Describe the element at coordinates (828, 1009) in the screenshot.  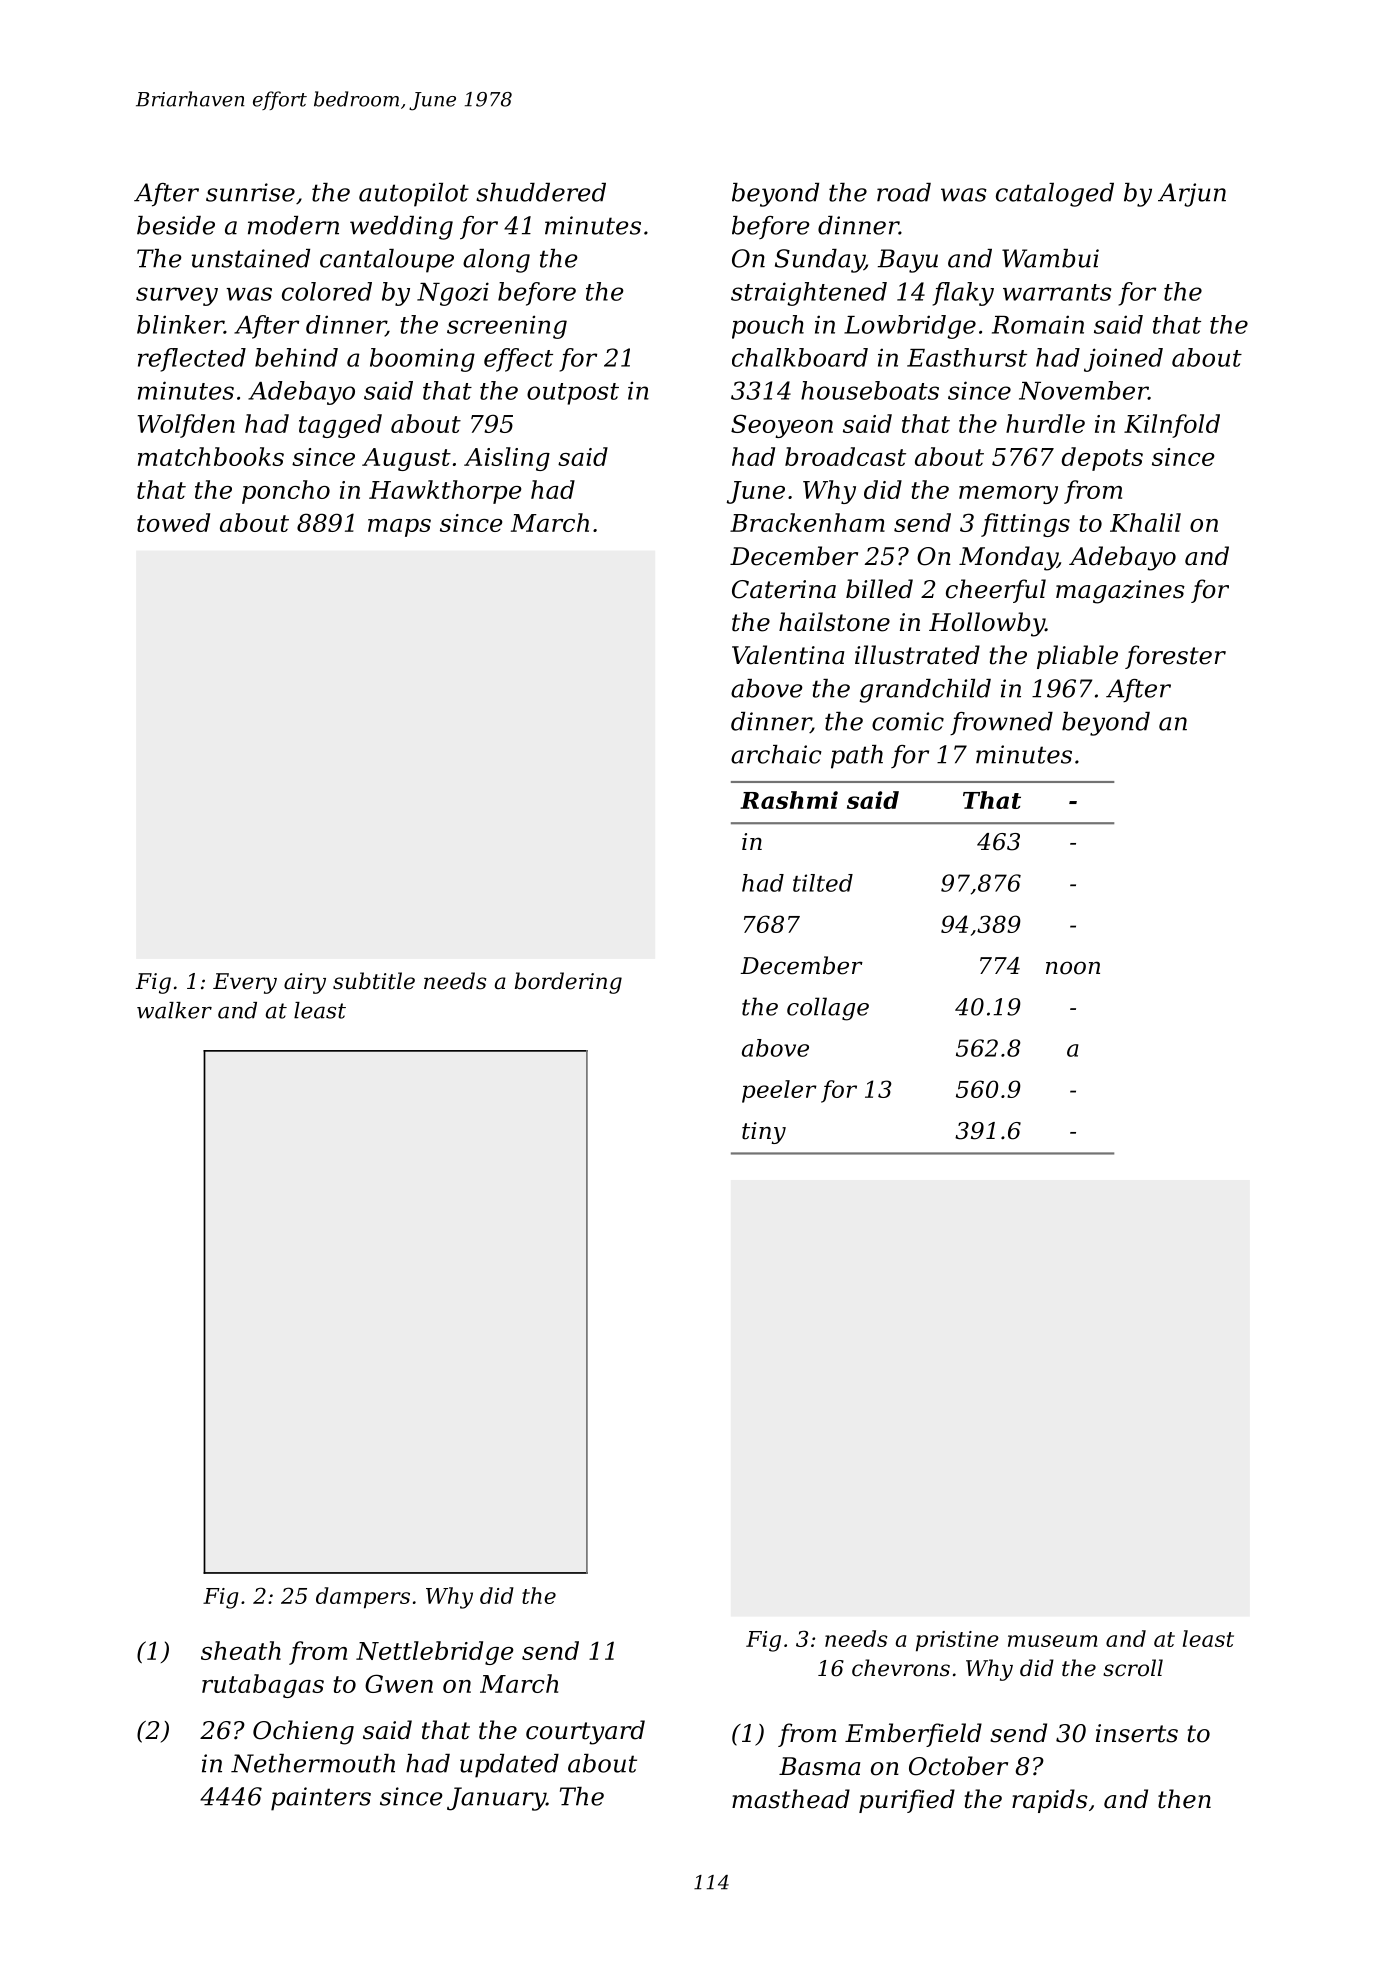
I see `collage` at that location.
